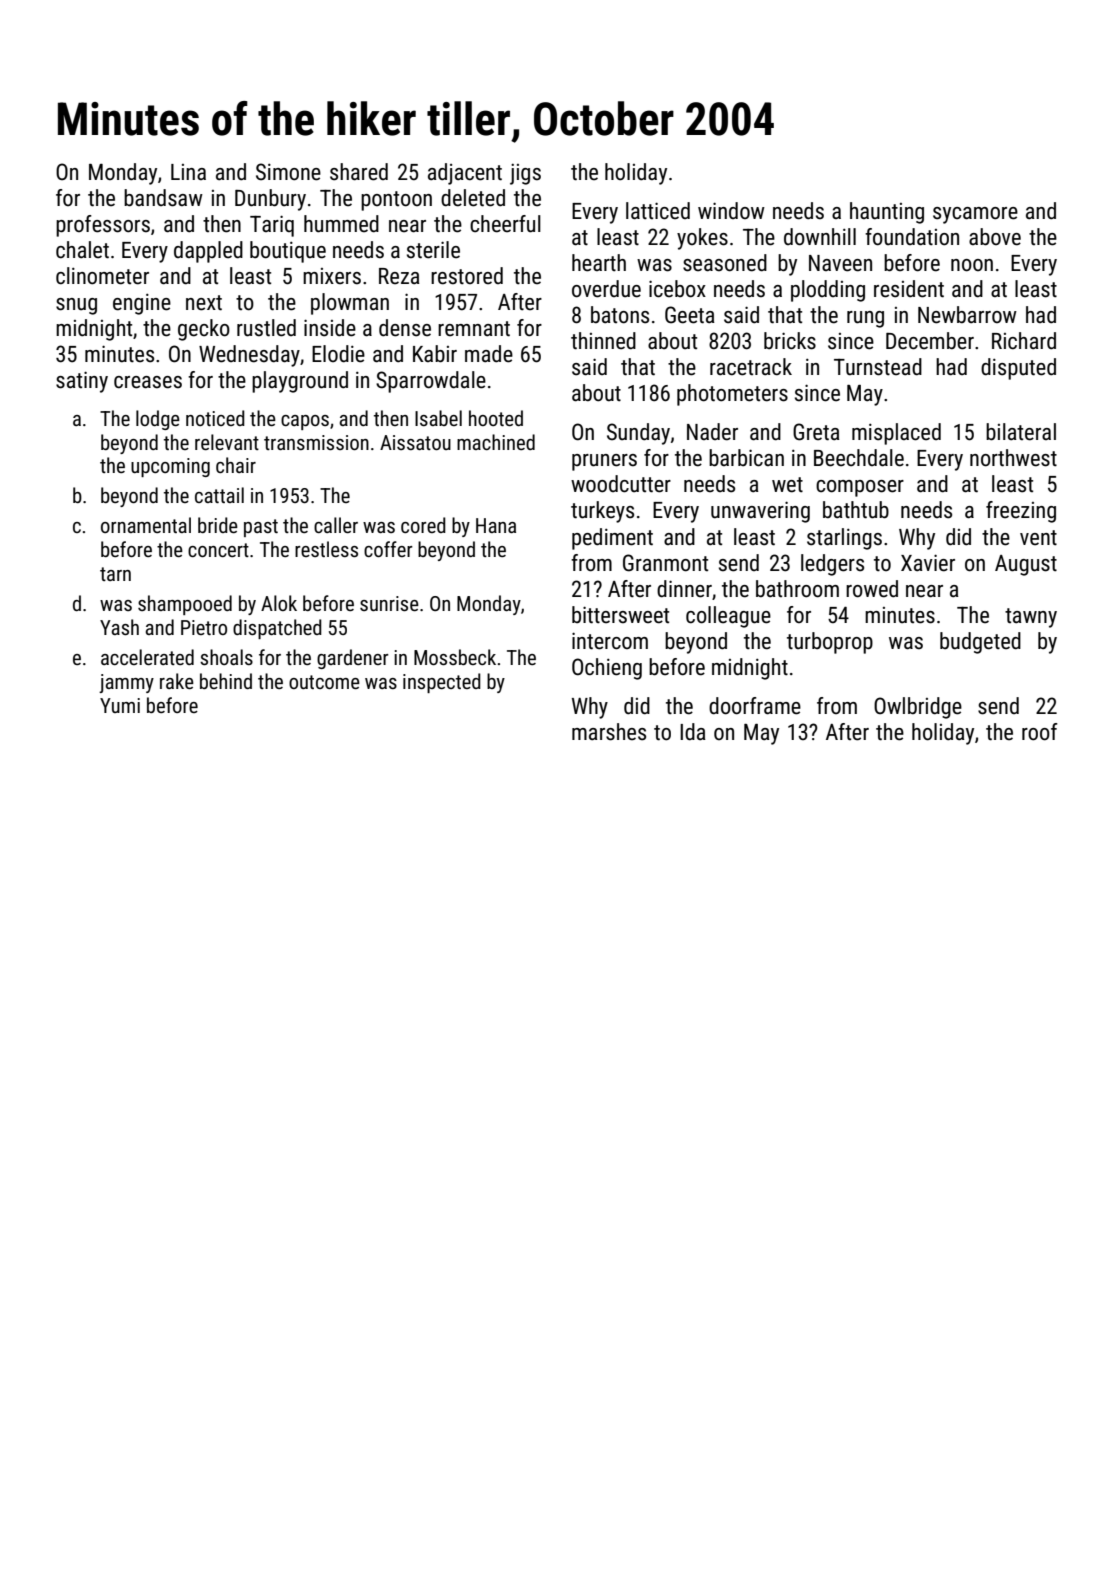 The width and height of the screenshot is (1113, 1574). I want to click on unwavering, so click(760, 512).
